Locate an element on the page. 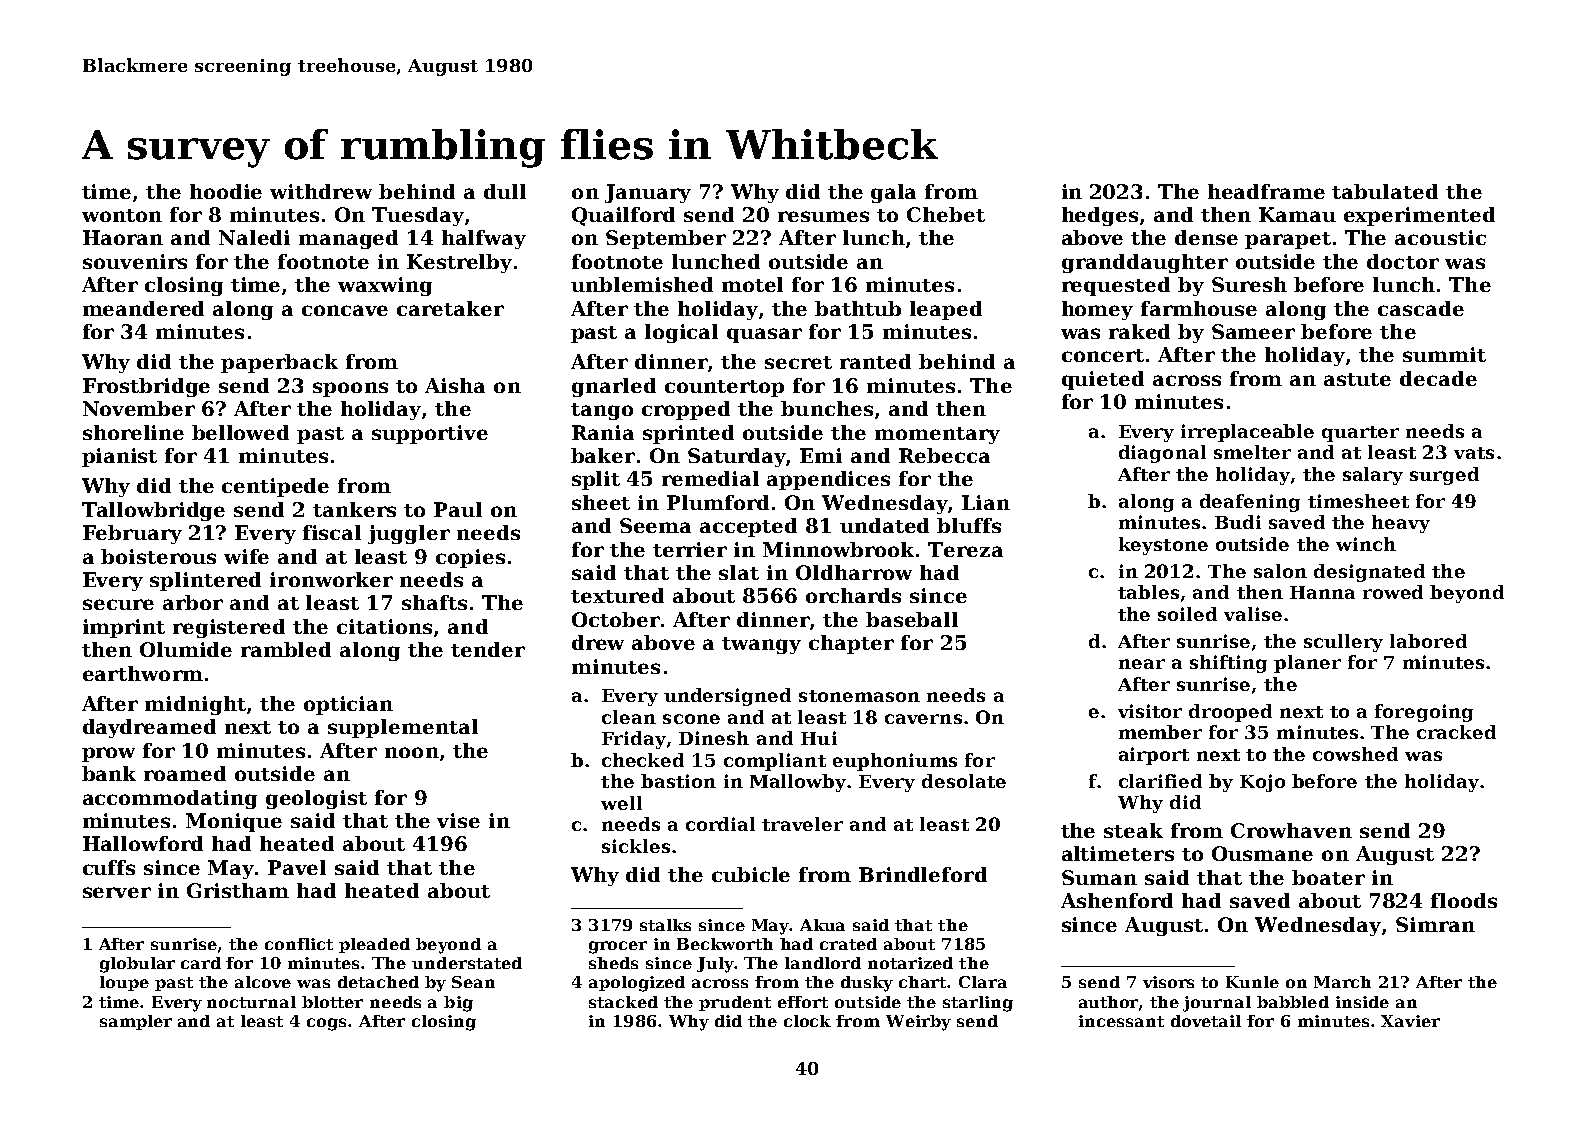 The width and height of the image is (1589, 1124). Frostbridge is located at coordinates (146, 387).
